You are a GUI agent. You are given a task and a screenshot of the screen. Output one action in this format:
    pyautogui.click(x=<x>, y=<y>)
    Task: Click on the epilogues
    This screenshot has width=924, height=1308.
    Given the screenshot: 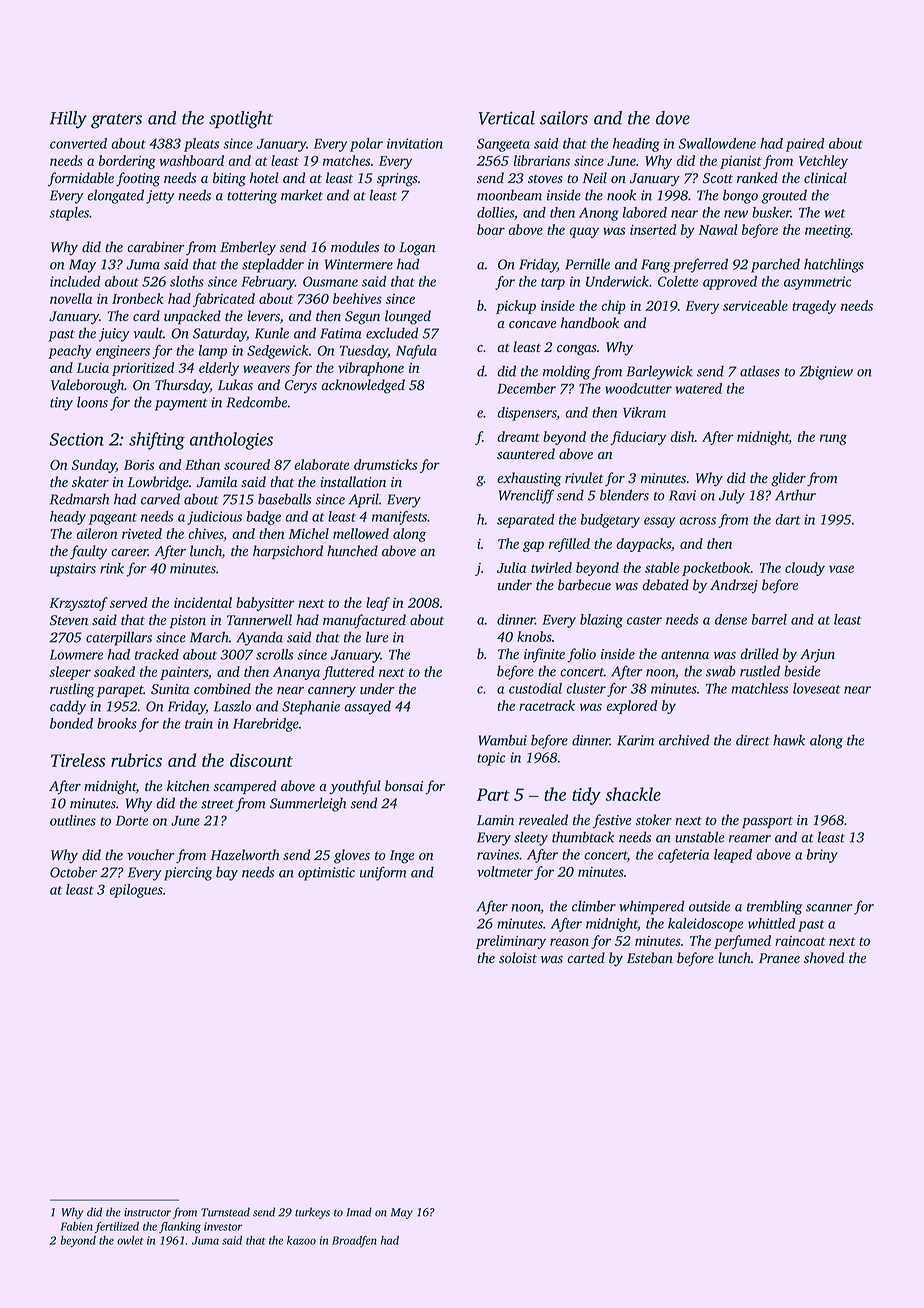 What is the action you would take?
    pyautogui.click(x=136, y=891)
